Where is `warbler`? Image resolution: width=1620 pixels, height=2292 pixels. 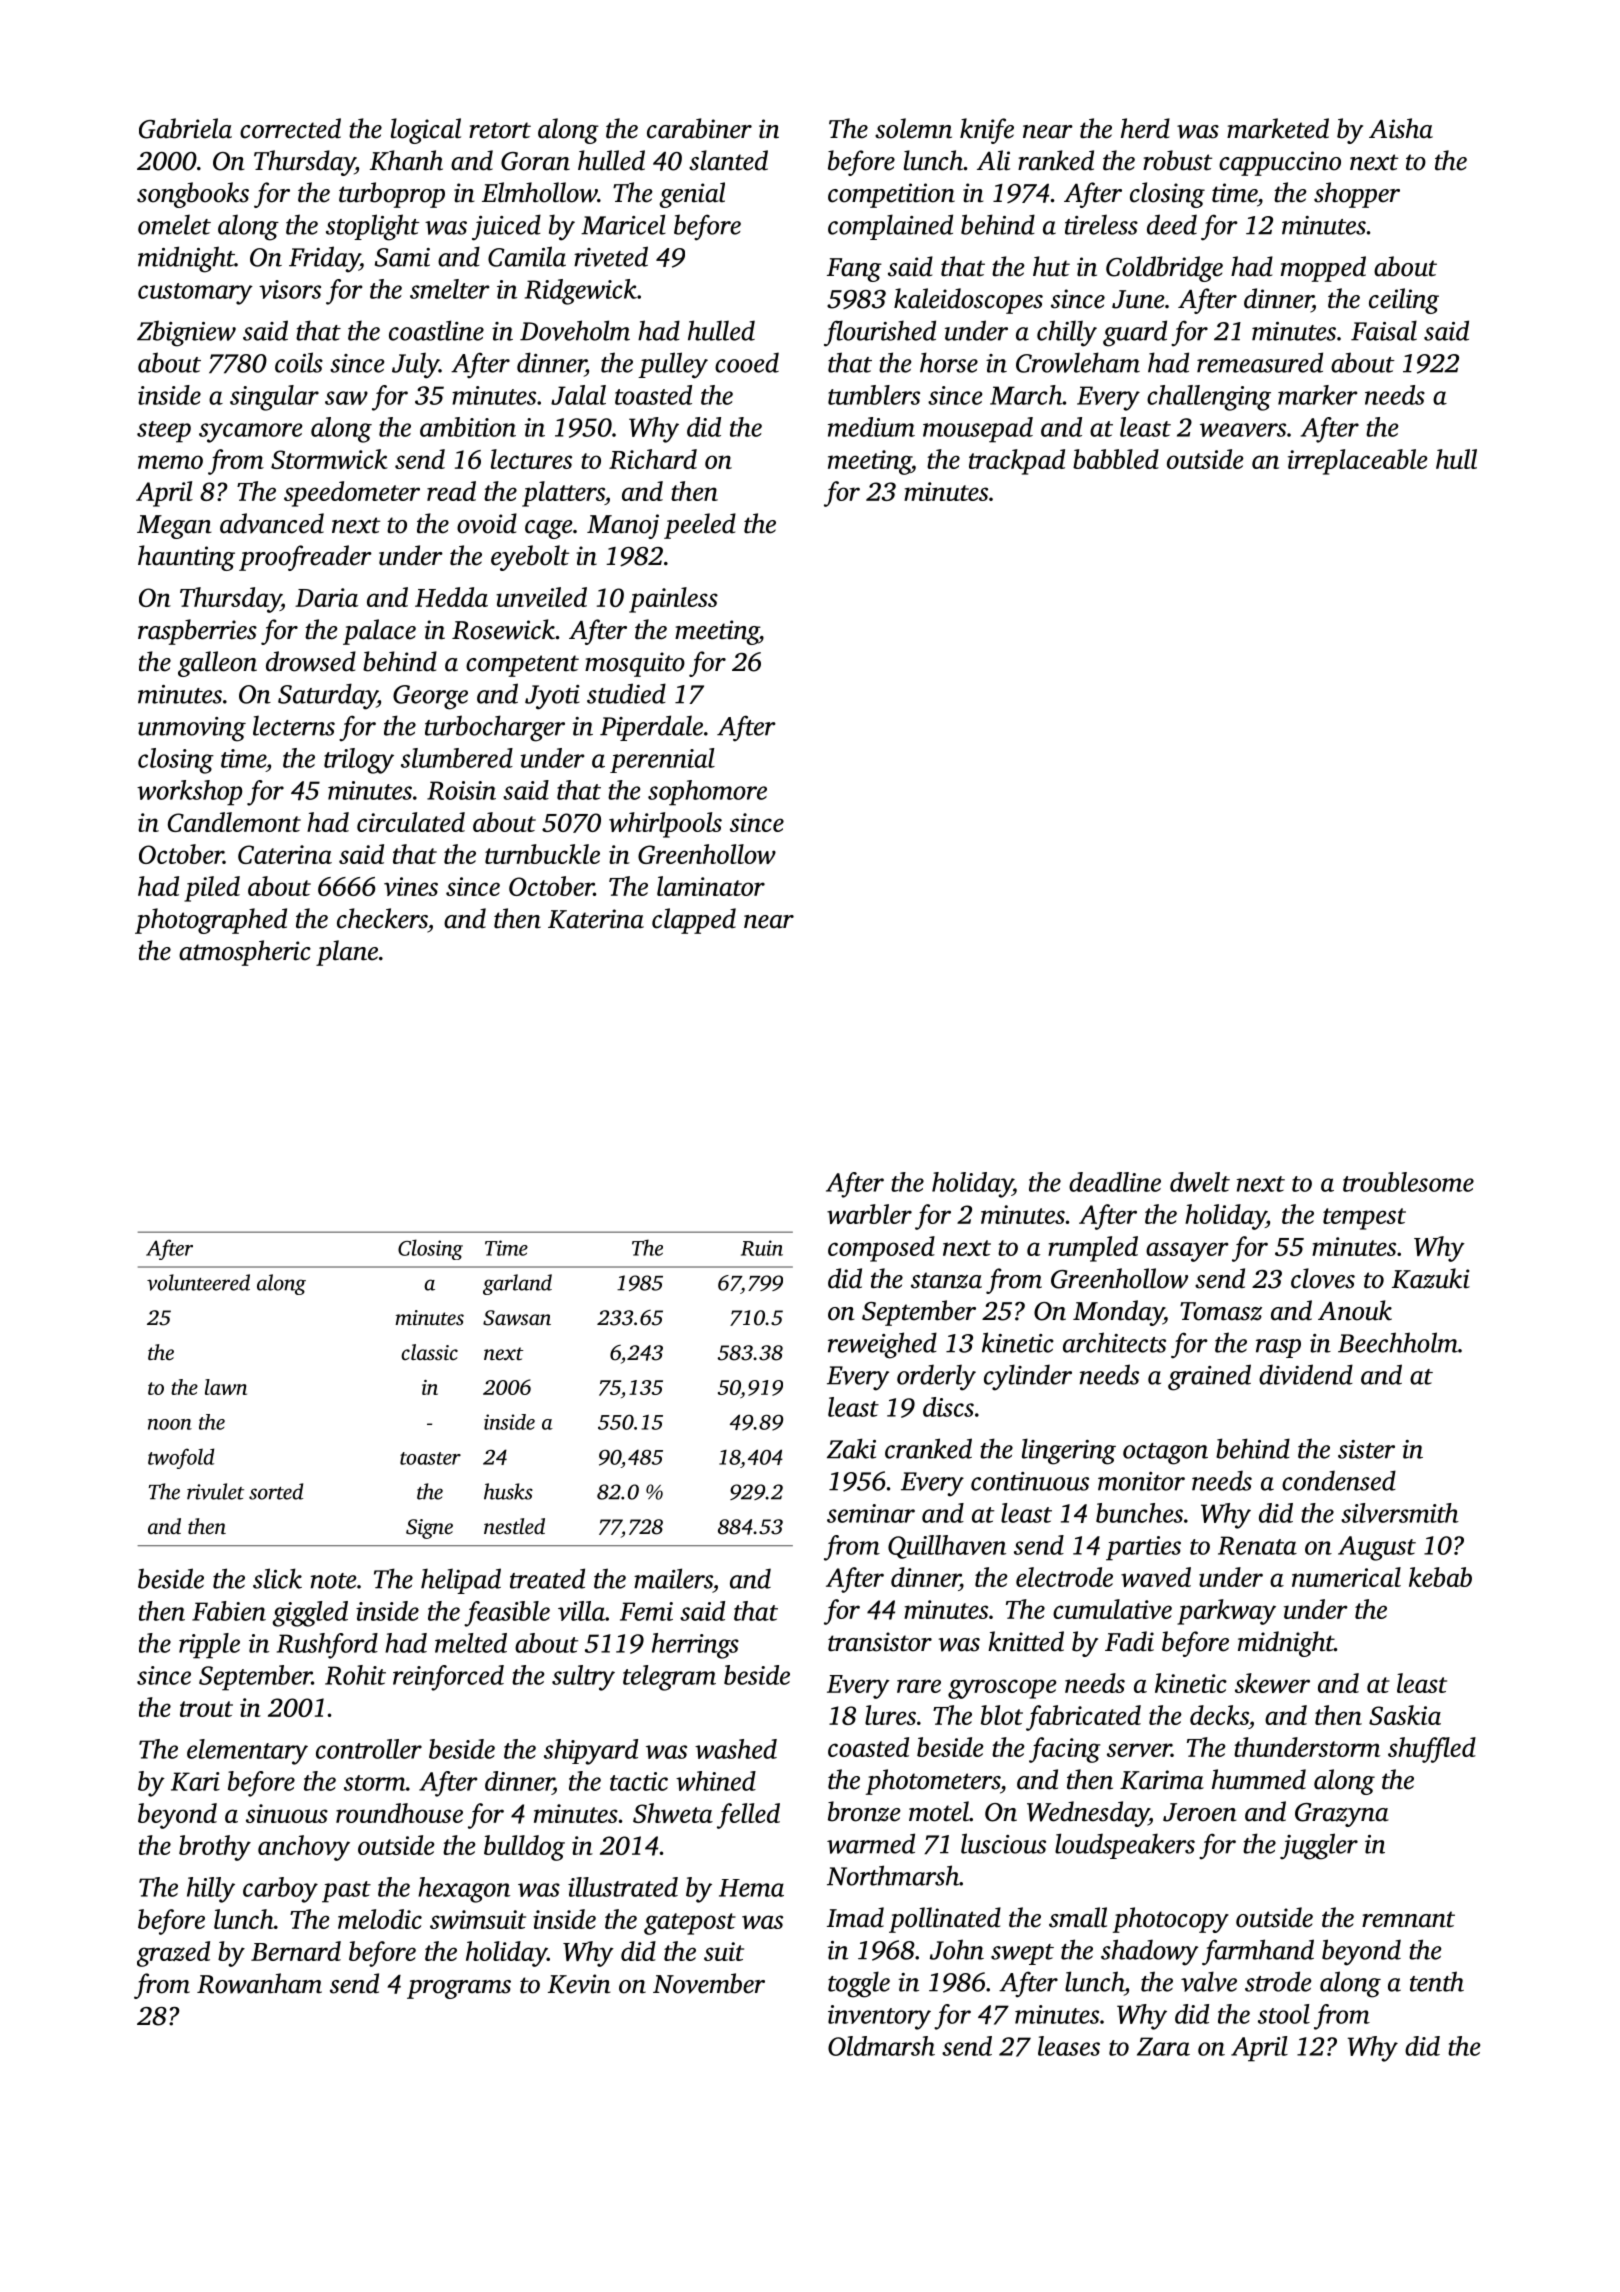
warbler is located at coordinates (869, 1214).
